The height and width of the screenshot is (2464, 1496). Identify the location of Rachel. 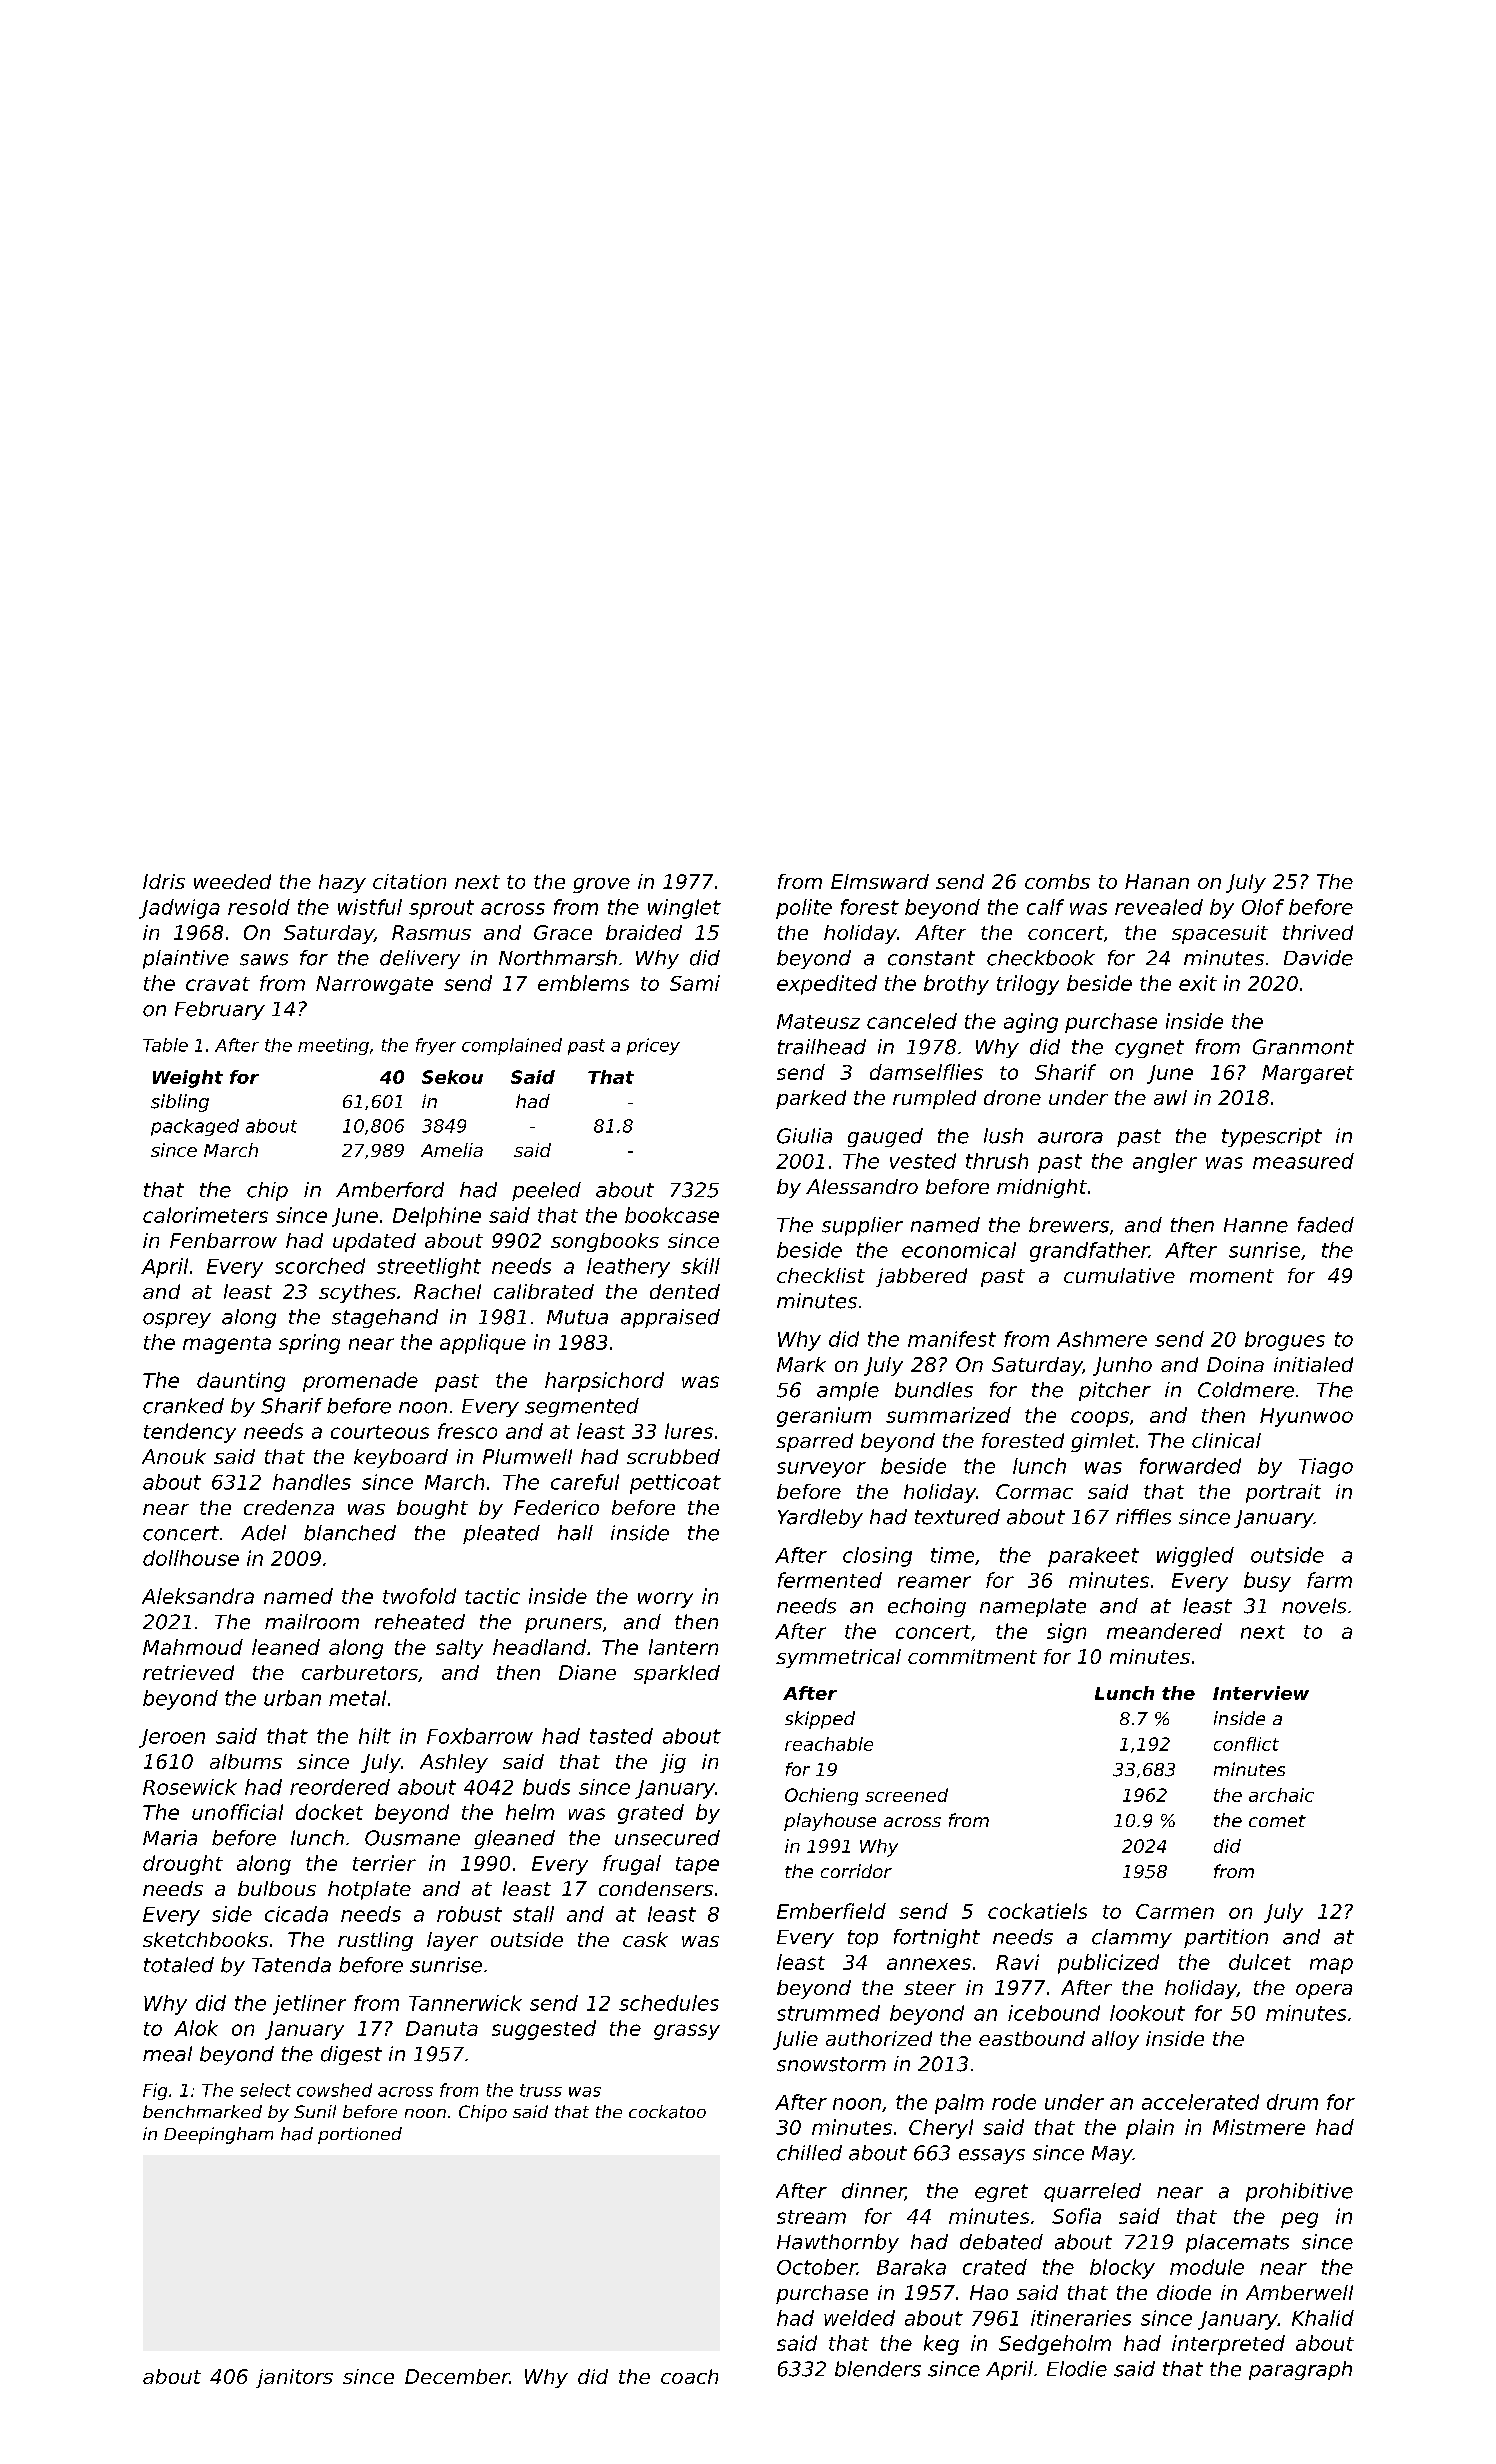
(447, 1291).
